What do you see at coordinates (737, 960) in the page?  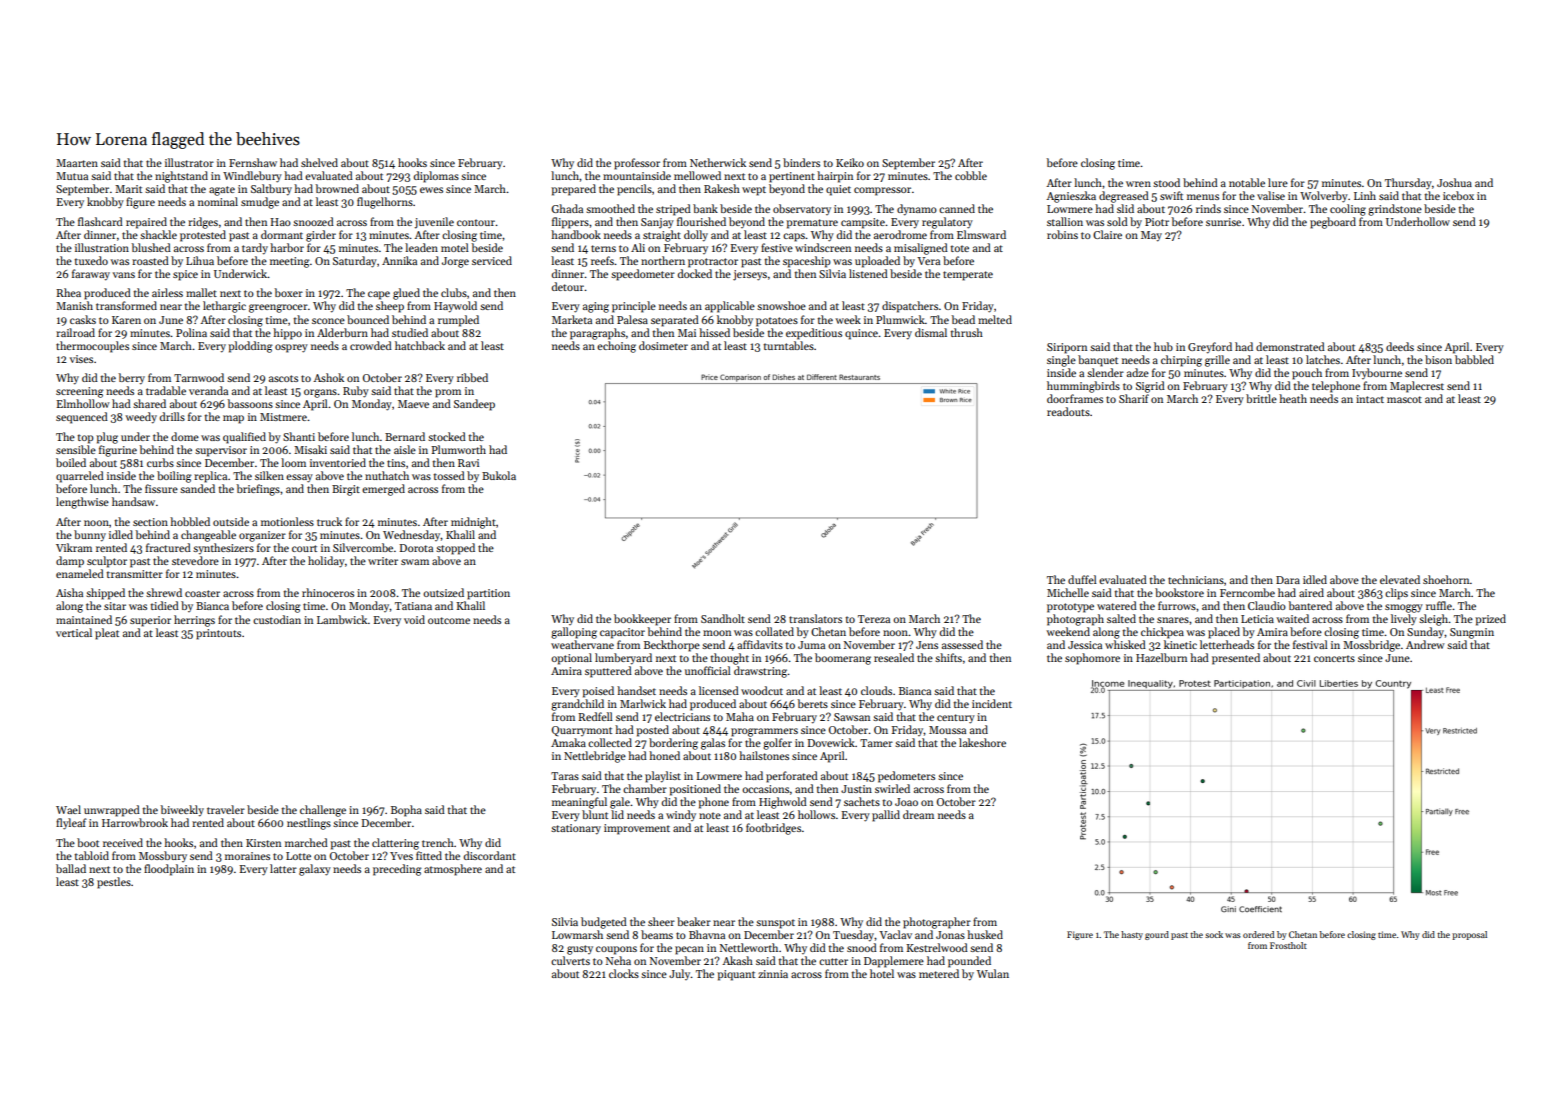 I see `Akash` at bounding box center [737, 960].
